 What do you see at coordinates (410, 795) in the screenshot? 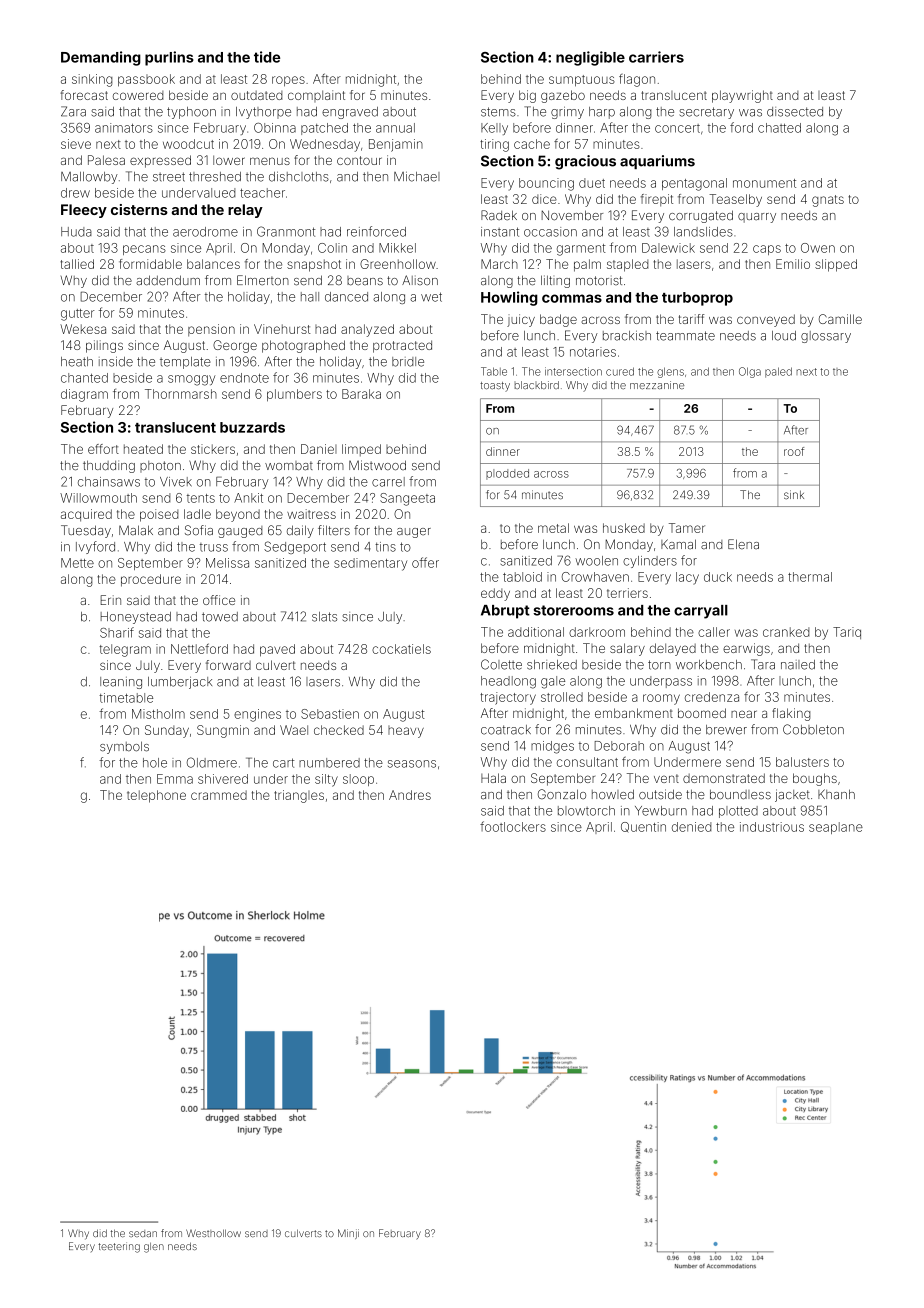
I see `Andres` at bounding box center [410, 795].
